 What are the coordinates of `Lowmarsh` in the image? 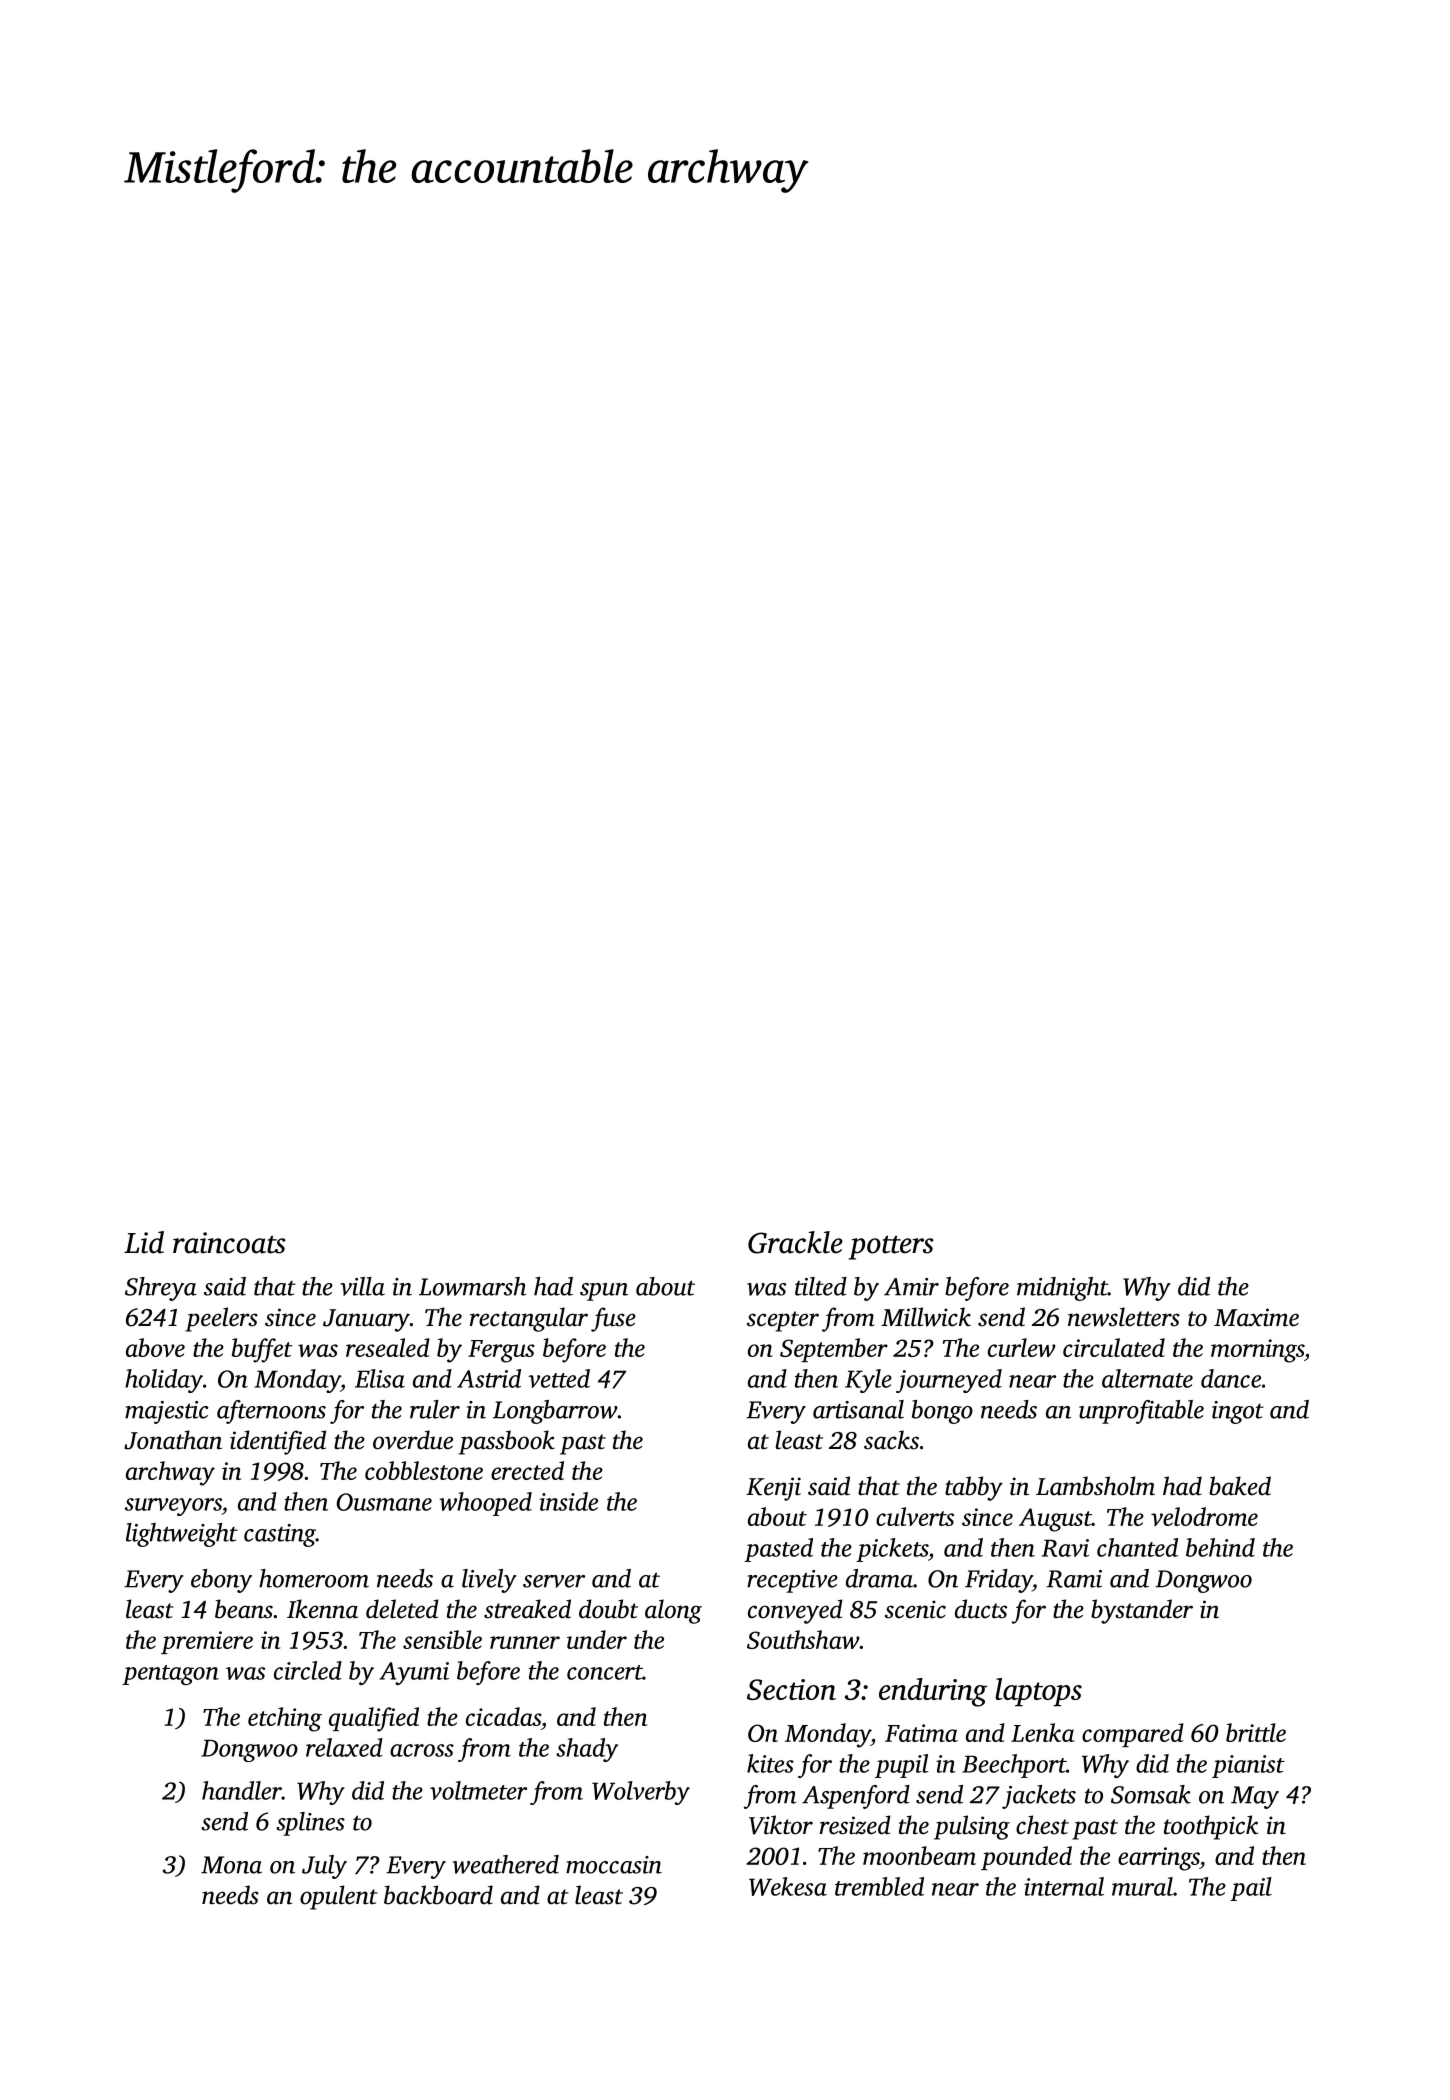 It's located at (472, 1286).
